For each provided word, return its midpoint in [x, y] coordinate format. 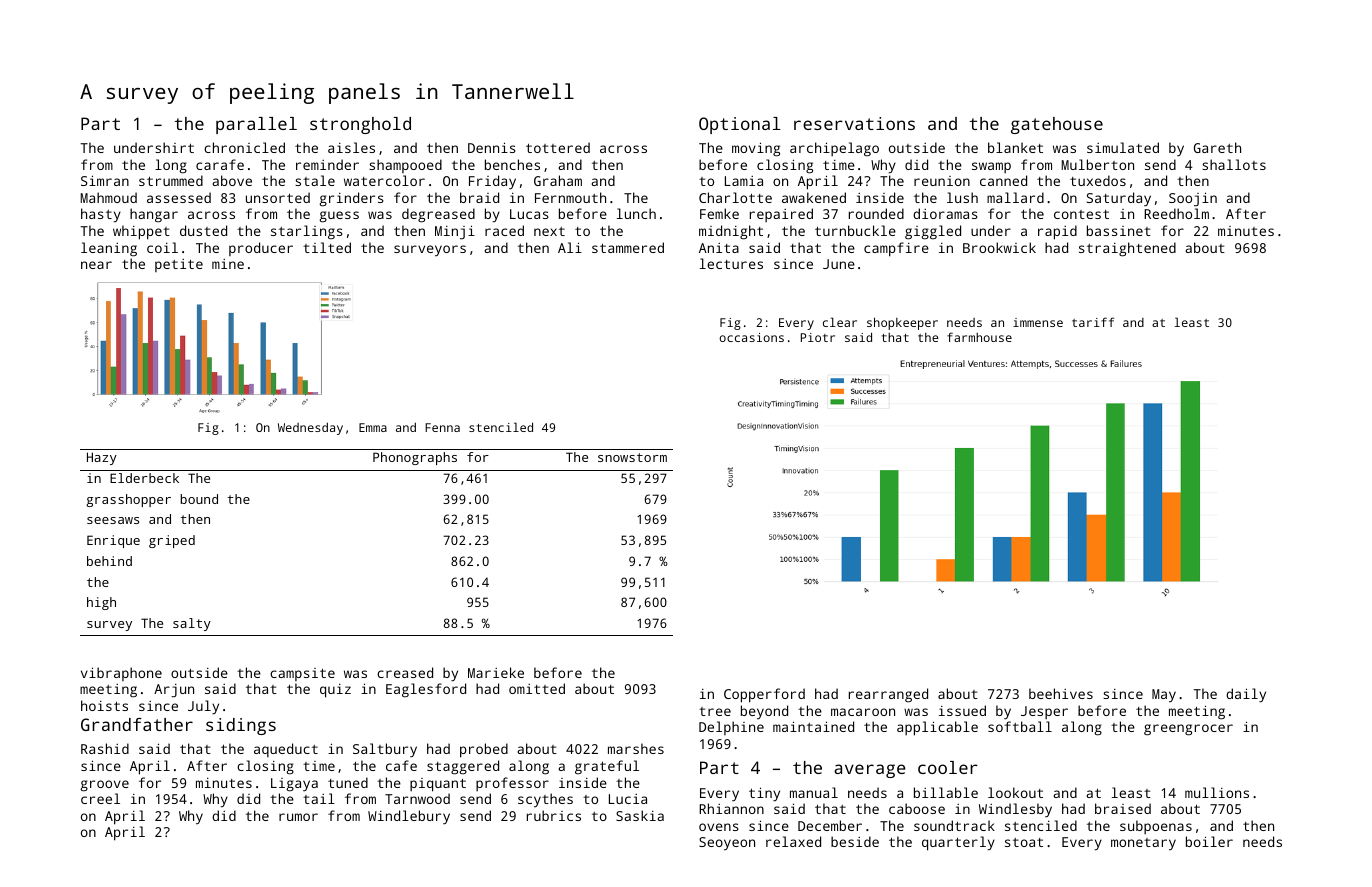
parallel [256, 125]
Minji [455, 232]
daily [1246, 695]
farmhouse [979, 337]
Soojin [1193, 199]
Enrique [113, 541]
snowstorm [632, 457]
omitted [537, 688]
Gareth [1217, 147]
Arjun [174, 691]
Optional [740, 125]
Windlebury [409, 817]
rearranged [888, 695]
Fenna [442, 427]
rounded [876, 213]
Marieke [496, 672]
